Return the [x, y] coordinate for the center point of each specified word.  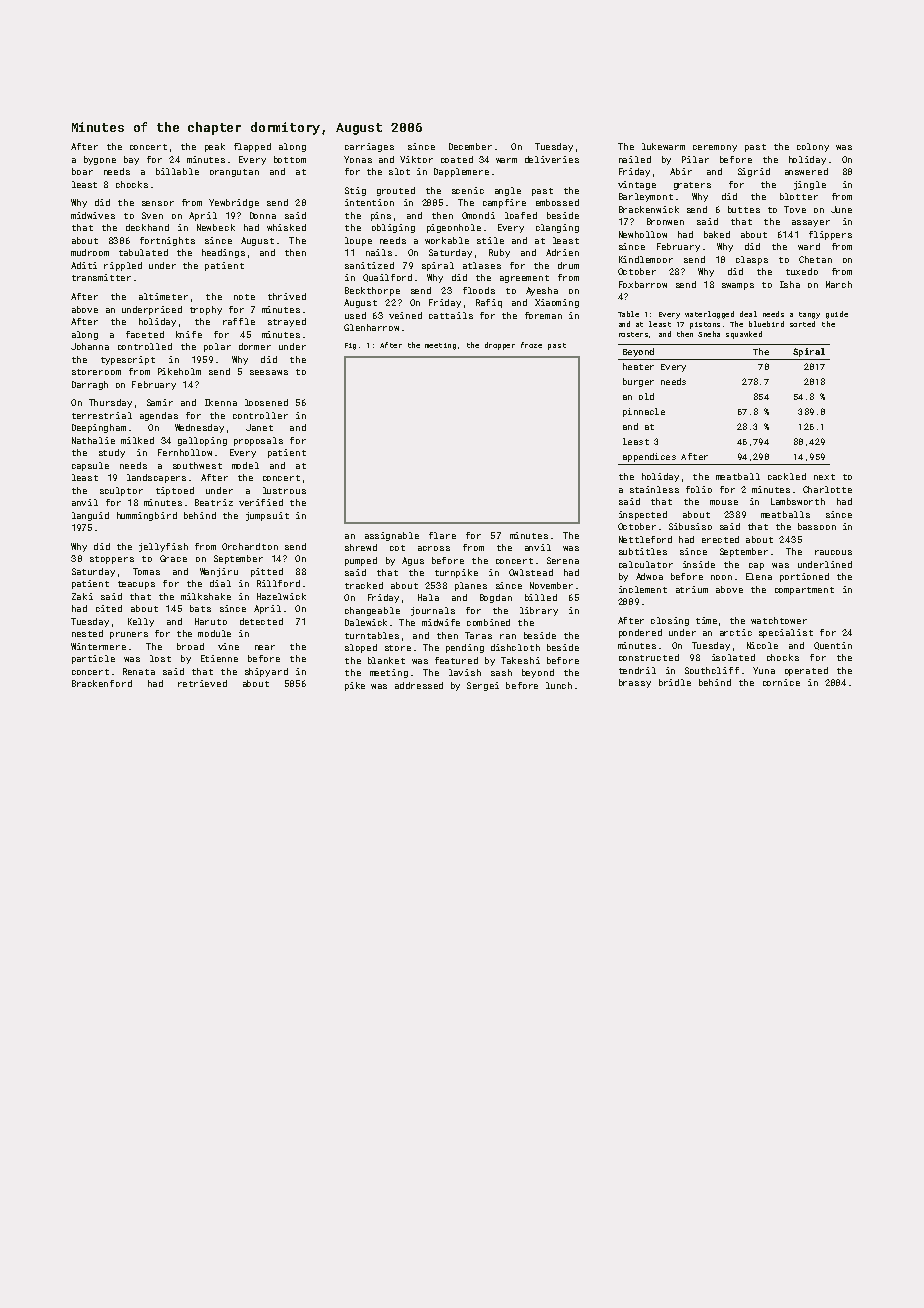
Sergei [483, 686]
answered [806, 171]
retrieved [202, 683]
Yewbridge [234, 203]
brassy [635, 683]
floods [479, 290]
